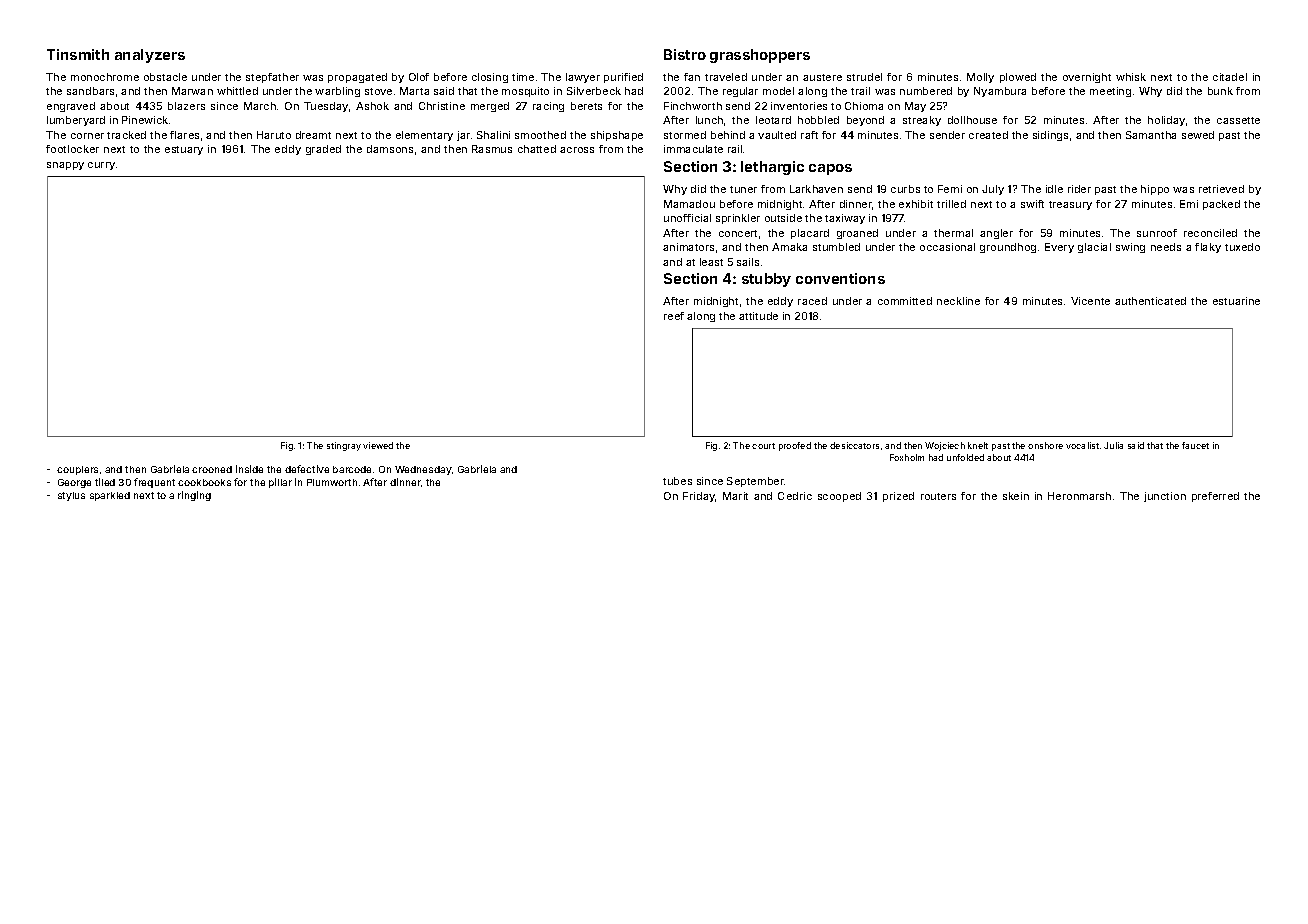  I want to click on Heronmarsh, so click(1079, 496).
